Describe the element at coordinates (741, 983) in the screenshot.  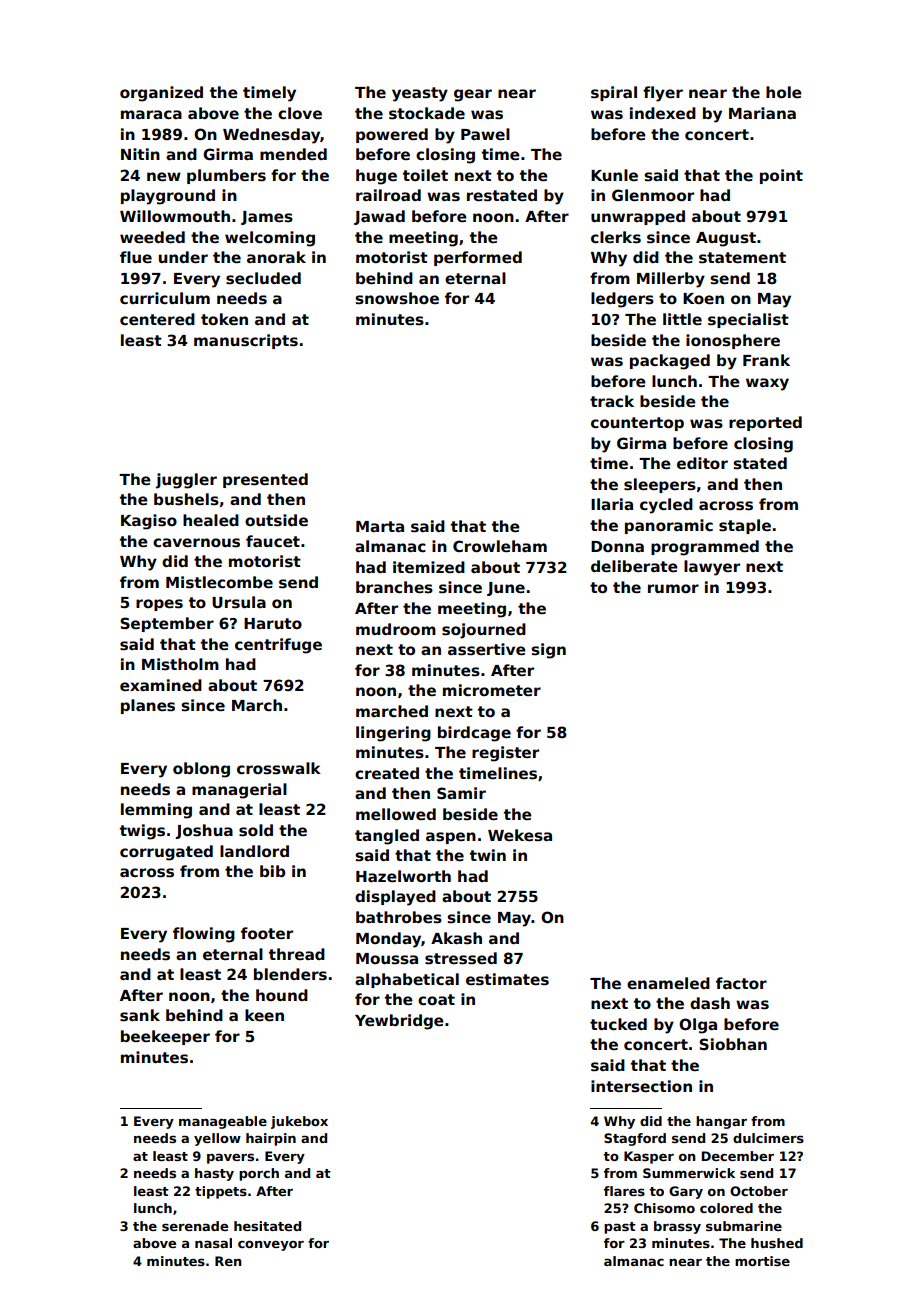
I see `factor` at that location.
